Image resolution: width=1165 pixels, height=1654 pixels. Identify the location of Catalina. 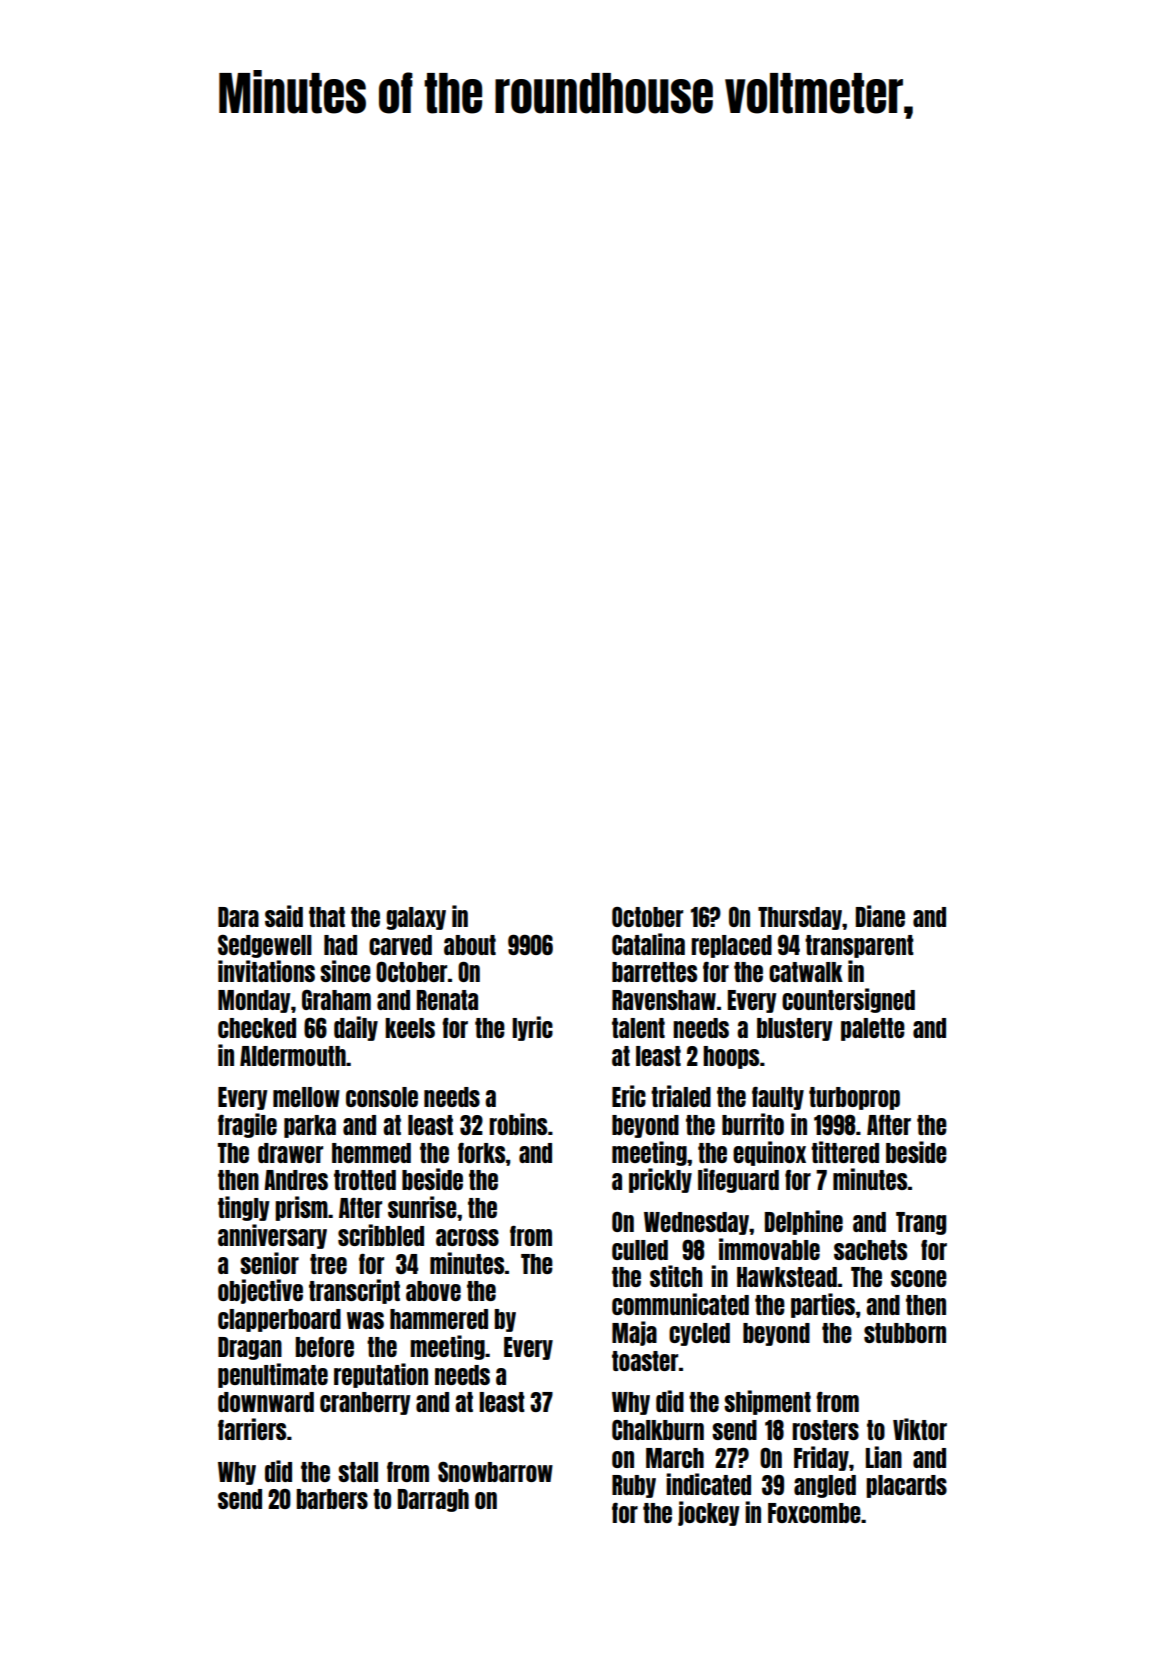
(648, 944).
